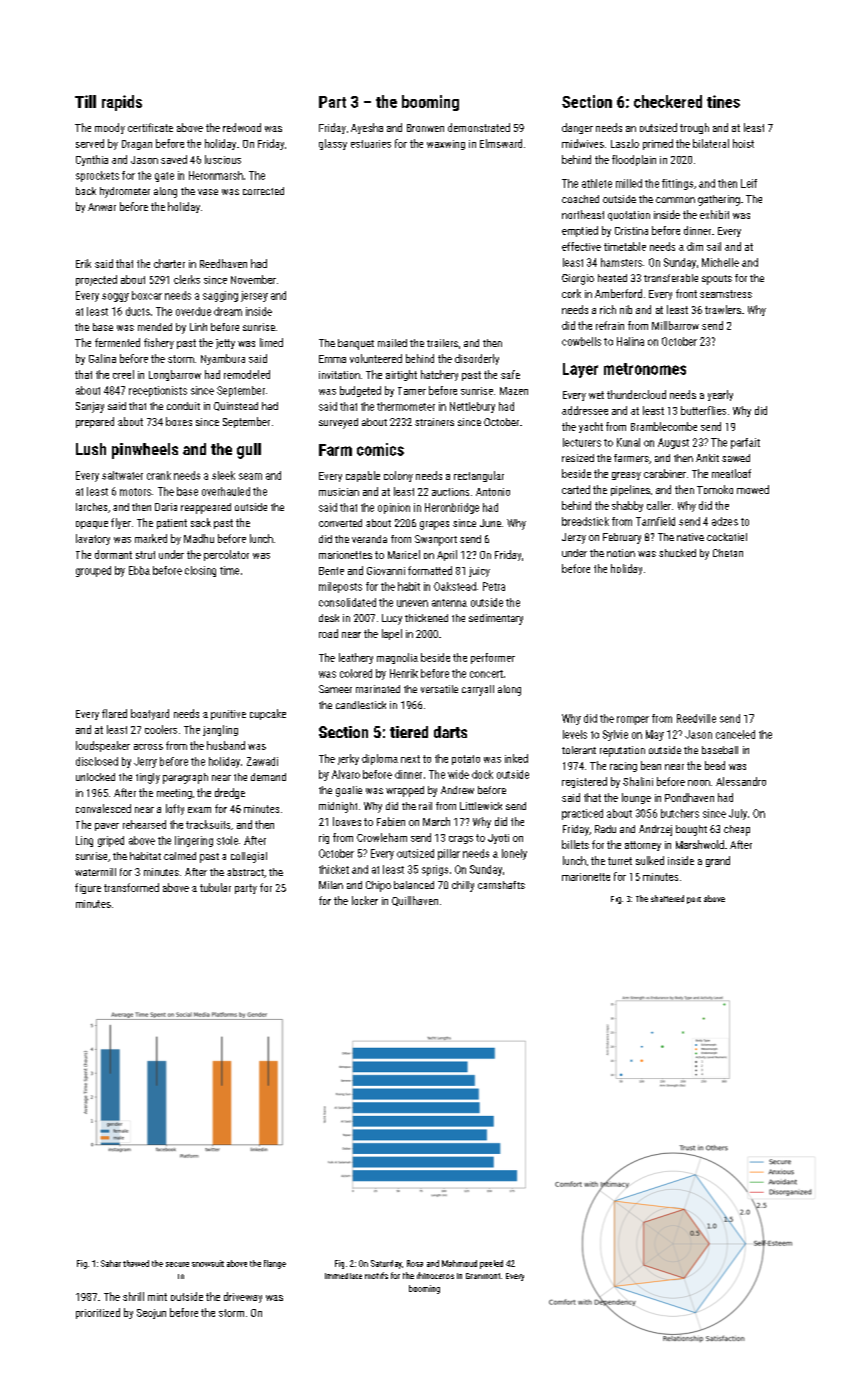 This screenshot has height=1400, width=849. Describe the element at coordinates (667, 898) in the screenshot. I see `shattered` at that location.
